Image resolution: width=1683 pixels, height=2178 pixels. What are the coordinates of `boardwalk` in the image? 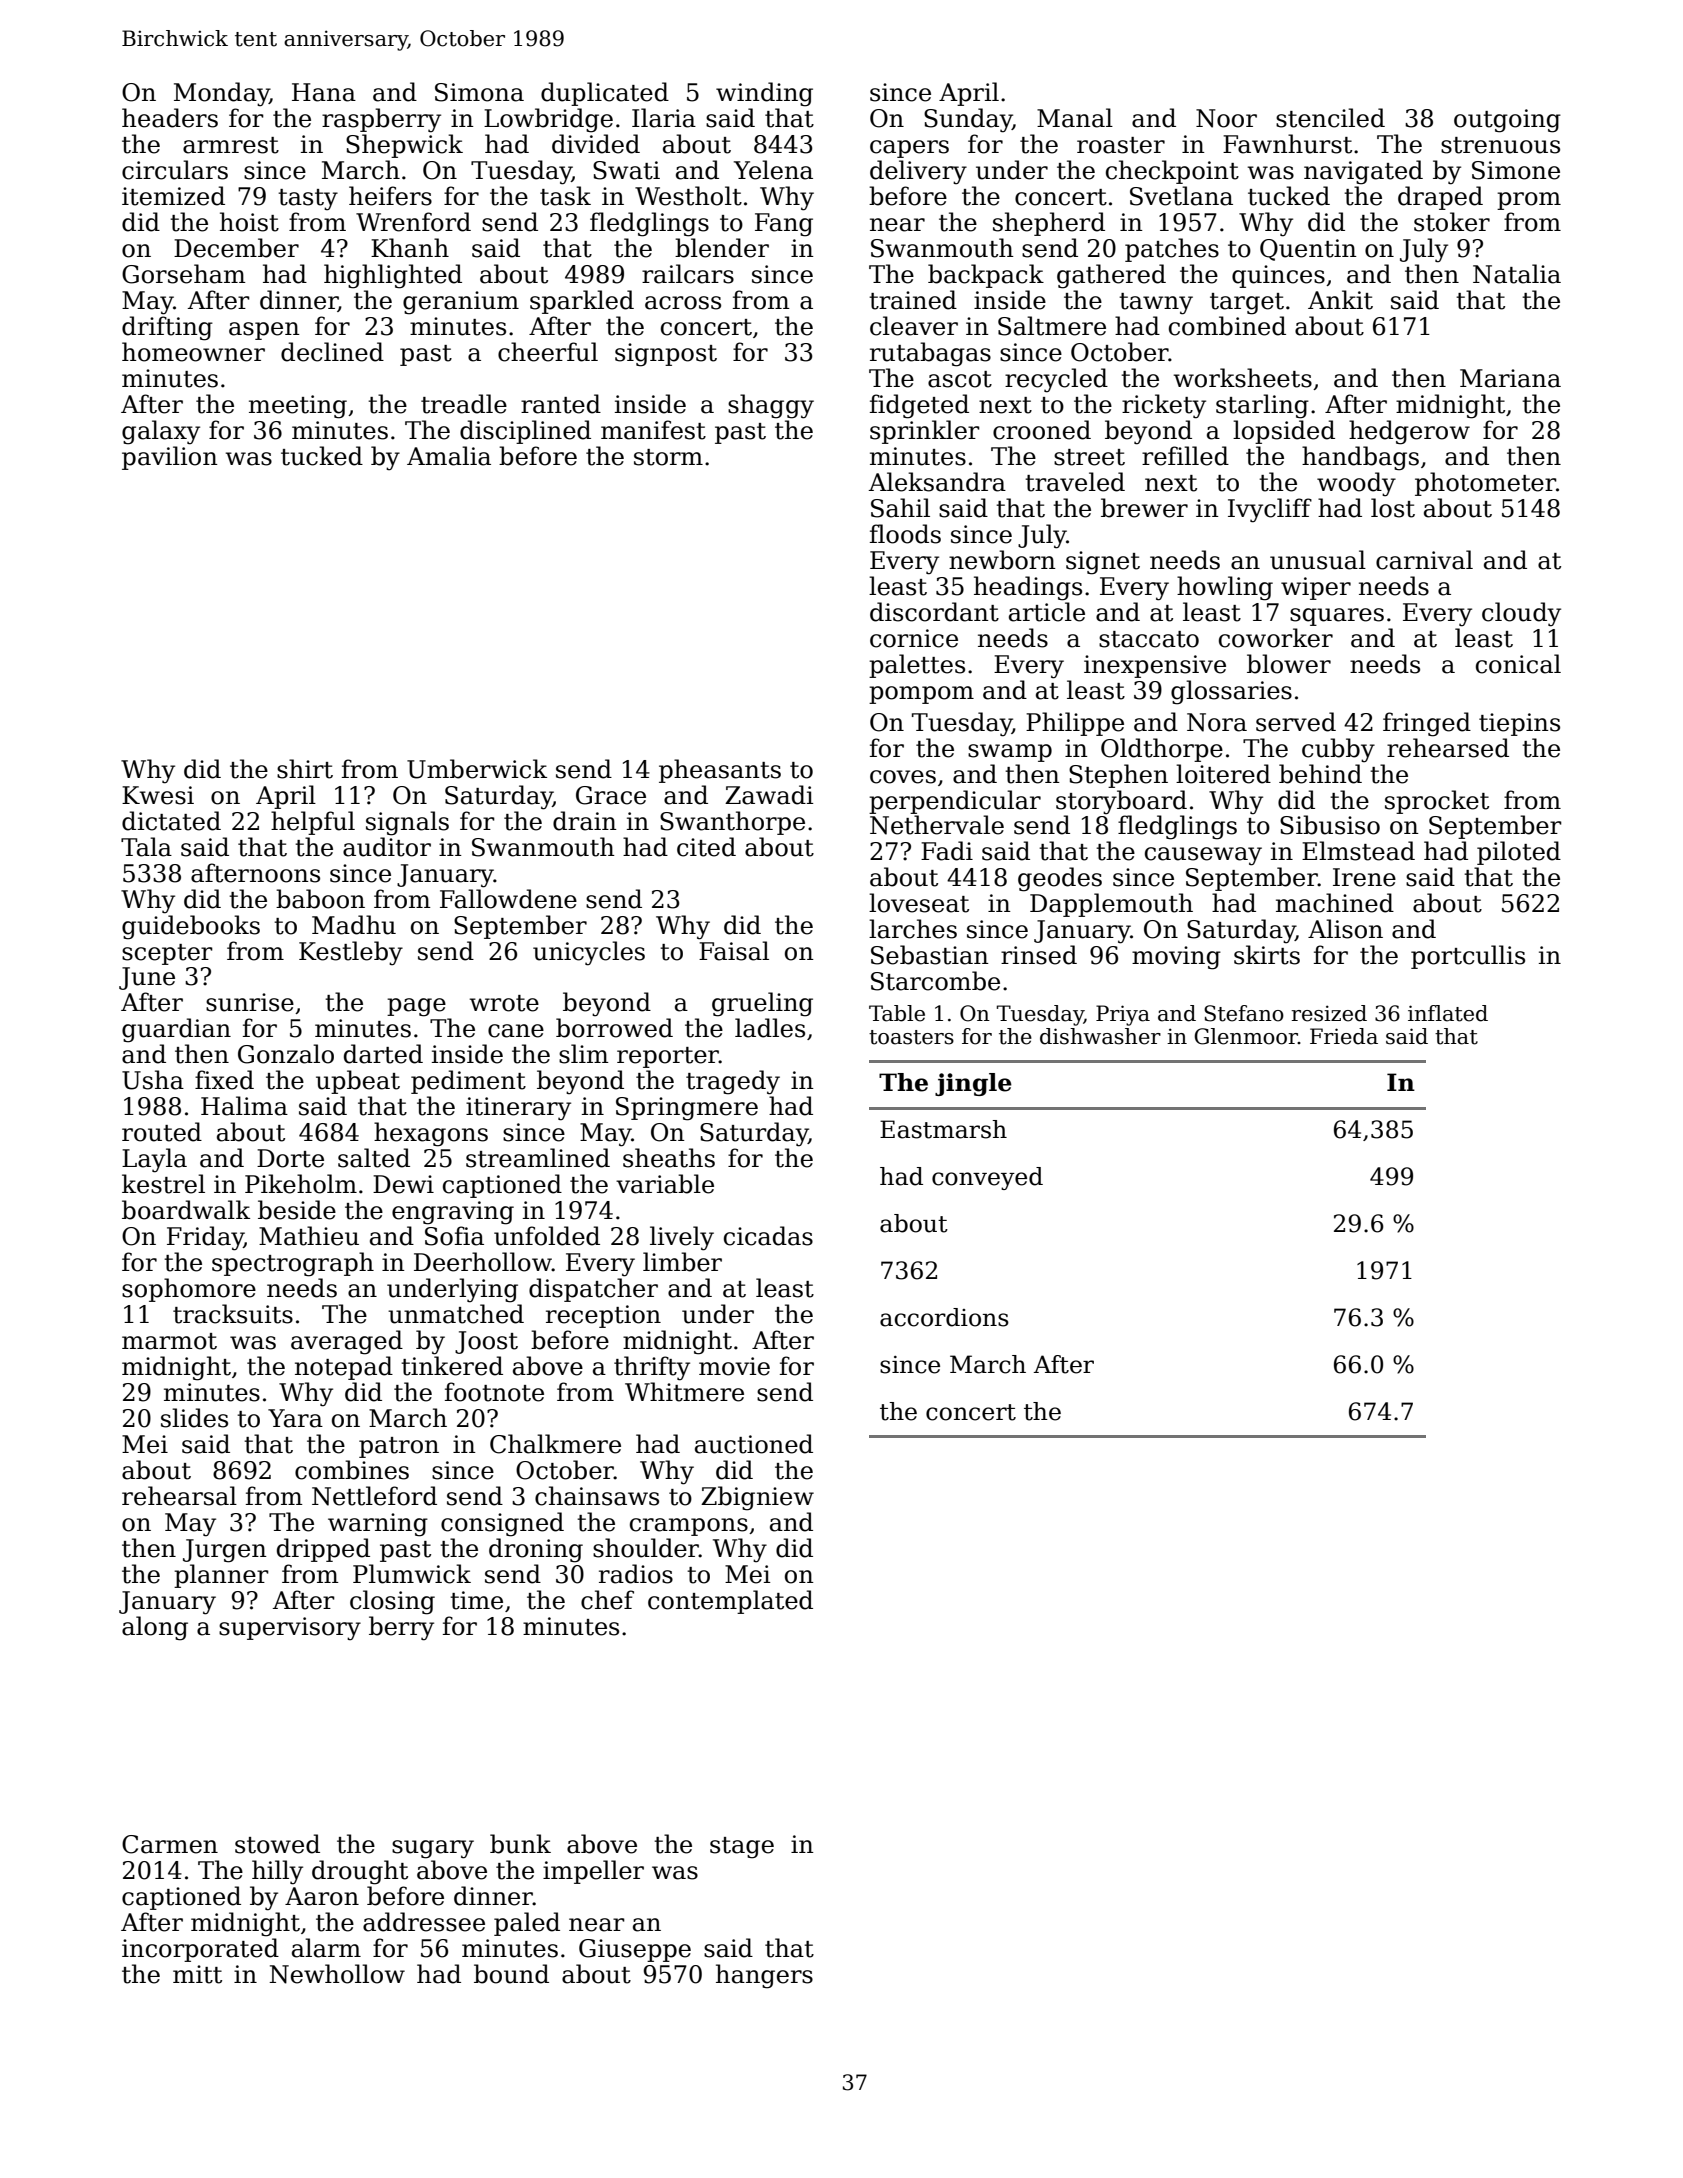 It's located at (186, 1210).
